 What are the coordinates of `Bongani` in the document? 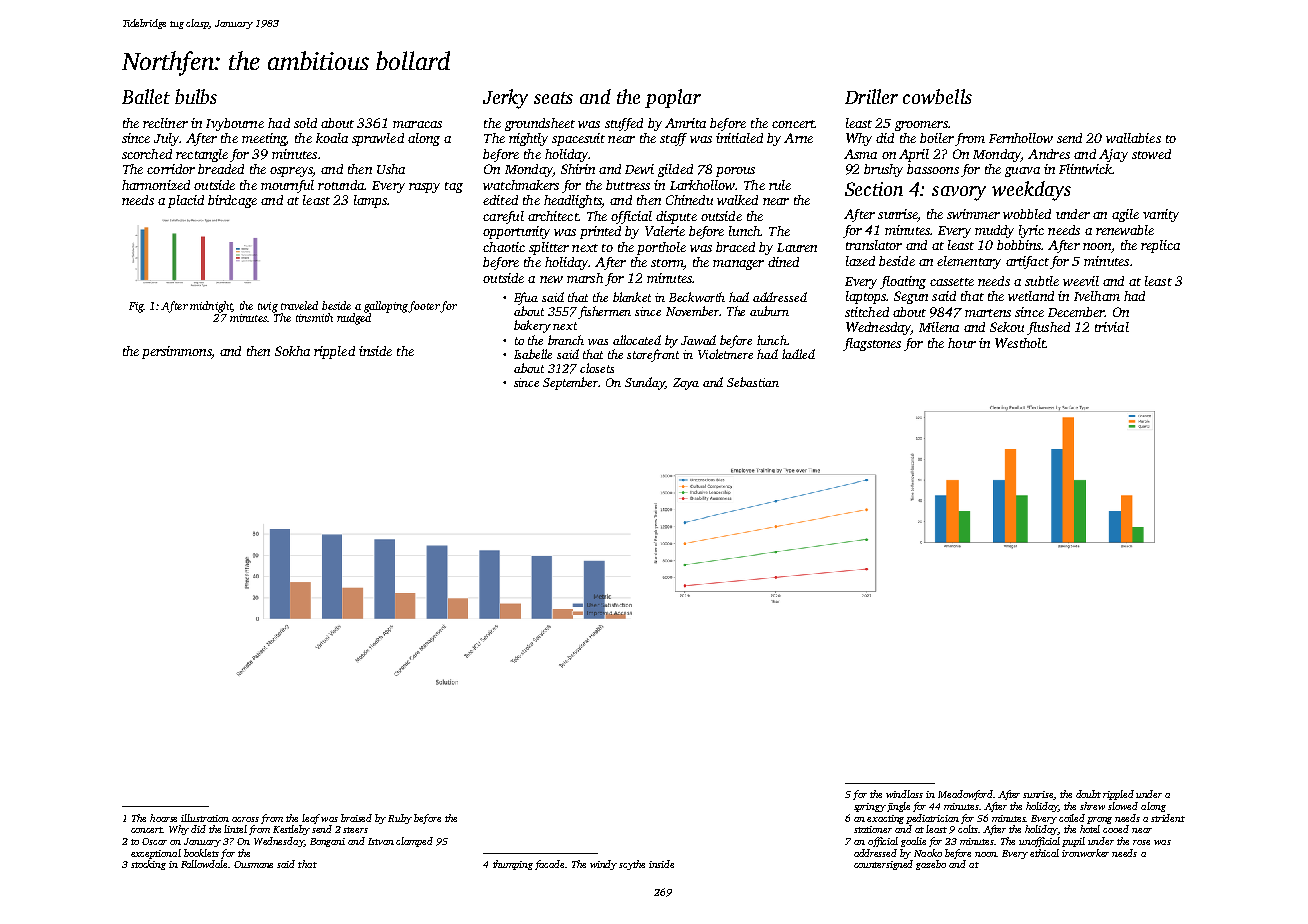 It's located at (327, 842).
